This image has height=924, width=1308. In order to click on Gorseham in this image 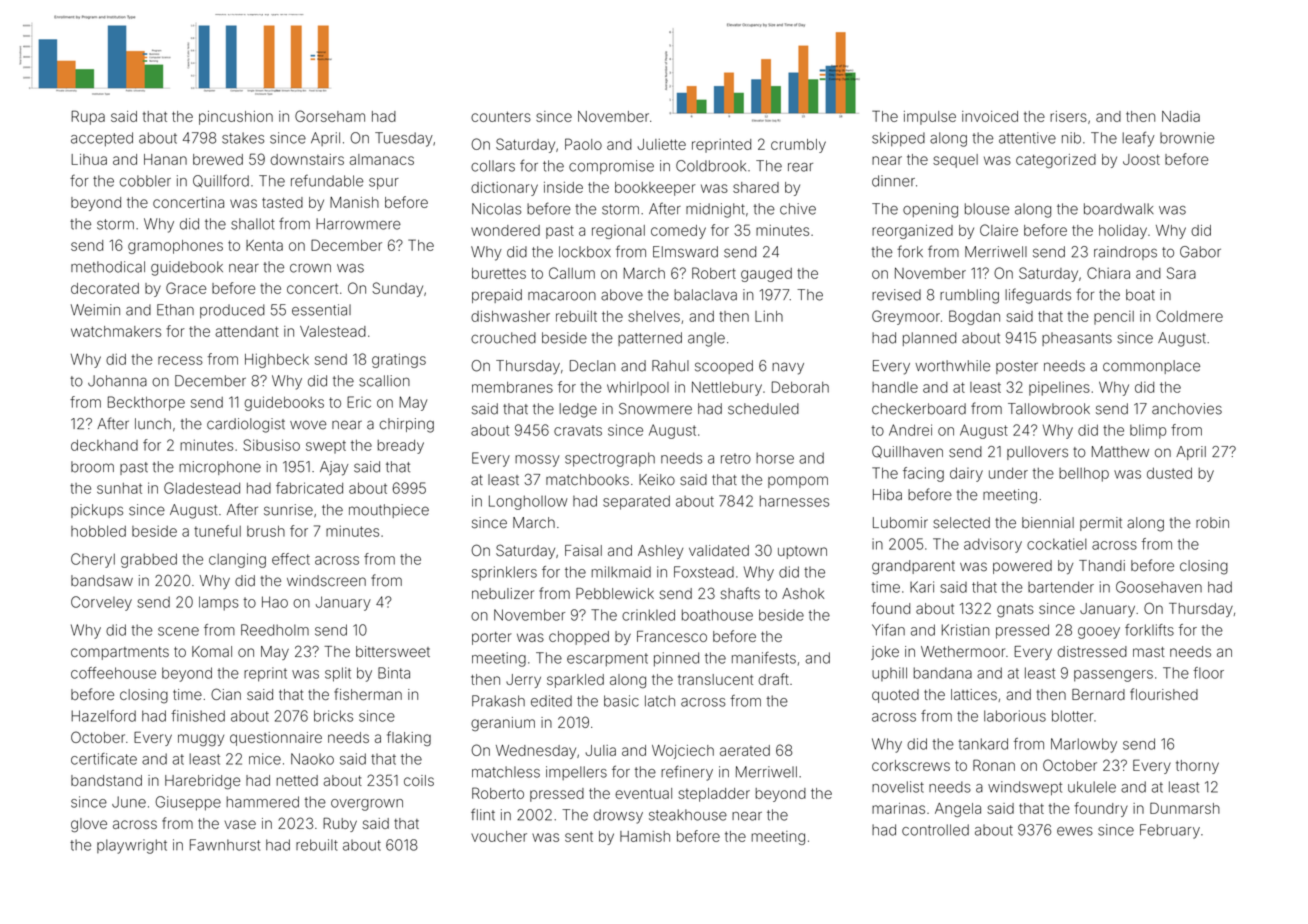, I will do `click(330, 116)`.
